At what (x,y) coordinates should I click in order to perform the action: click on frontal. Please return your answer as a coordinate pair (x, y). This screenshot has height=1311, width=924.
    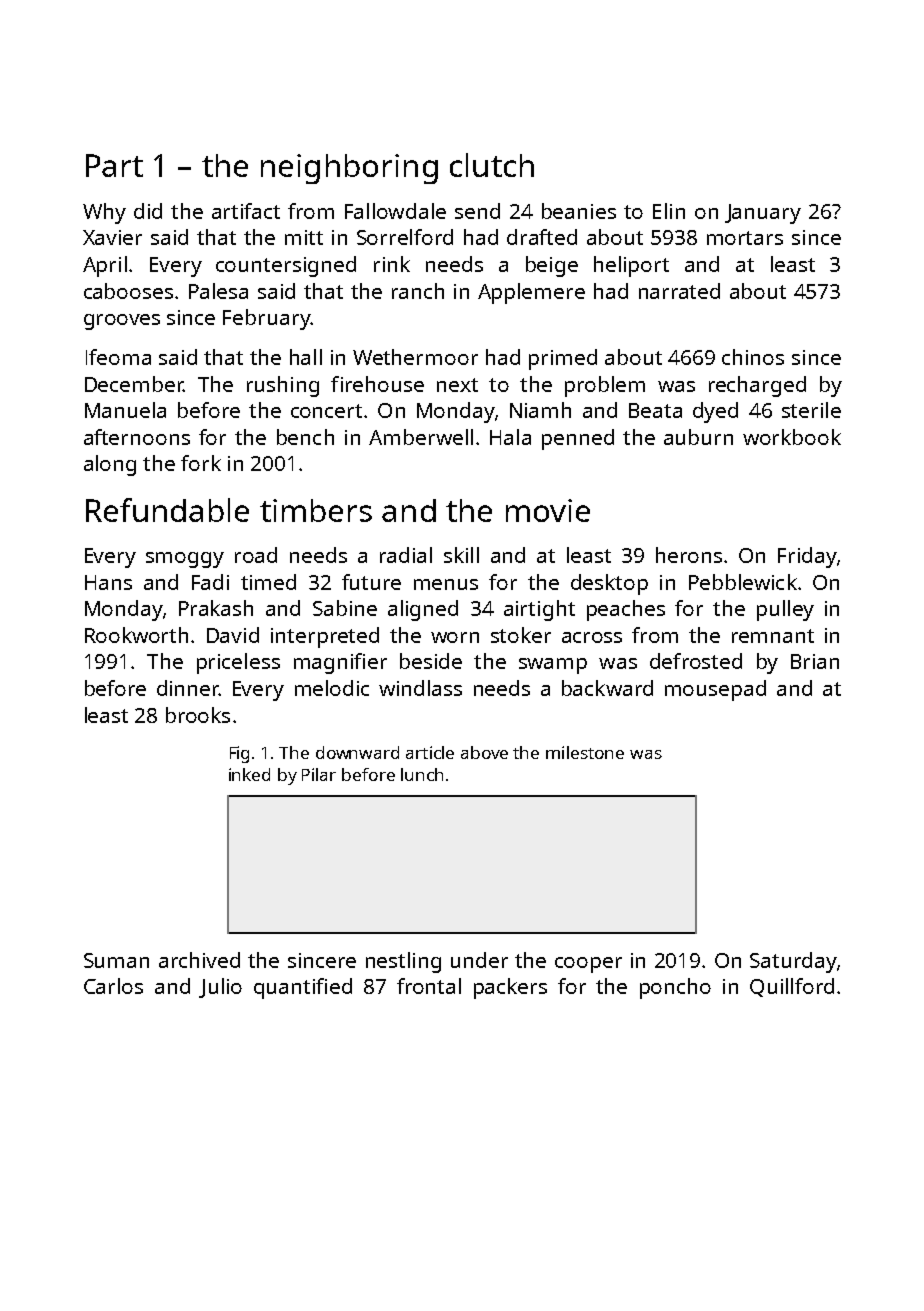
    Looking at the image, I should click on (429, 986).
